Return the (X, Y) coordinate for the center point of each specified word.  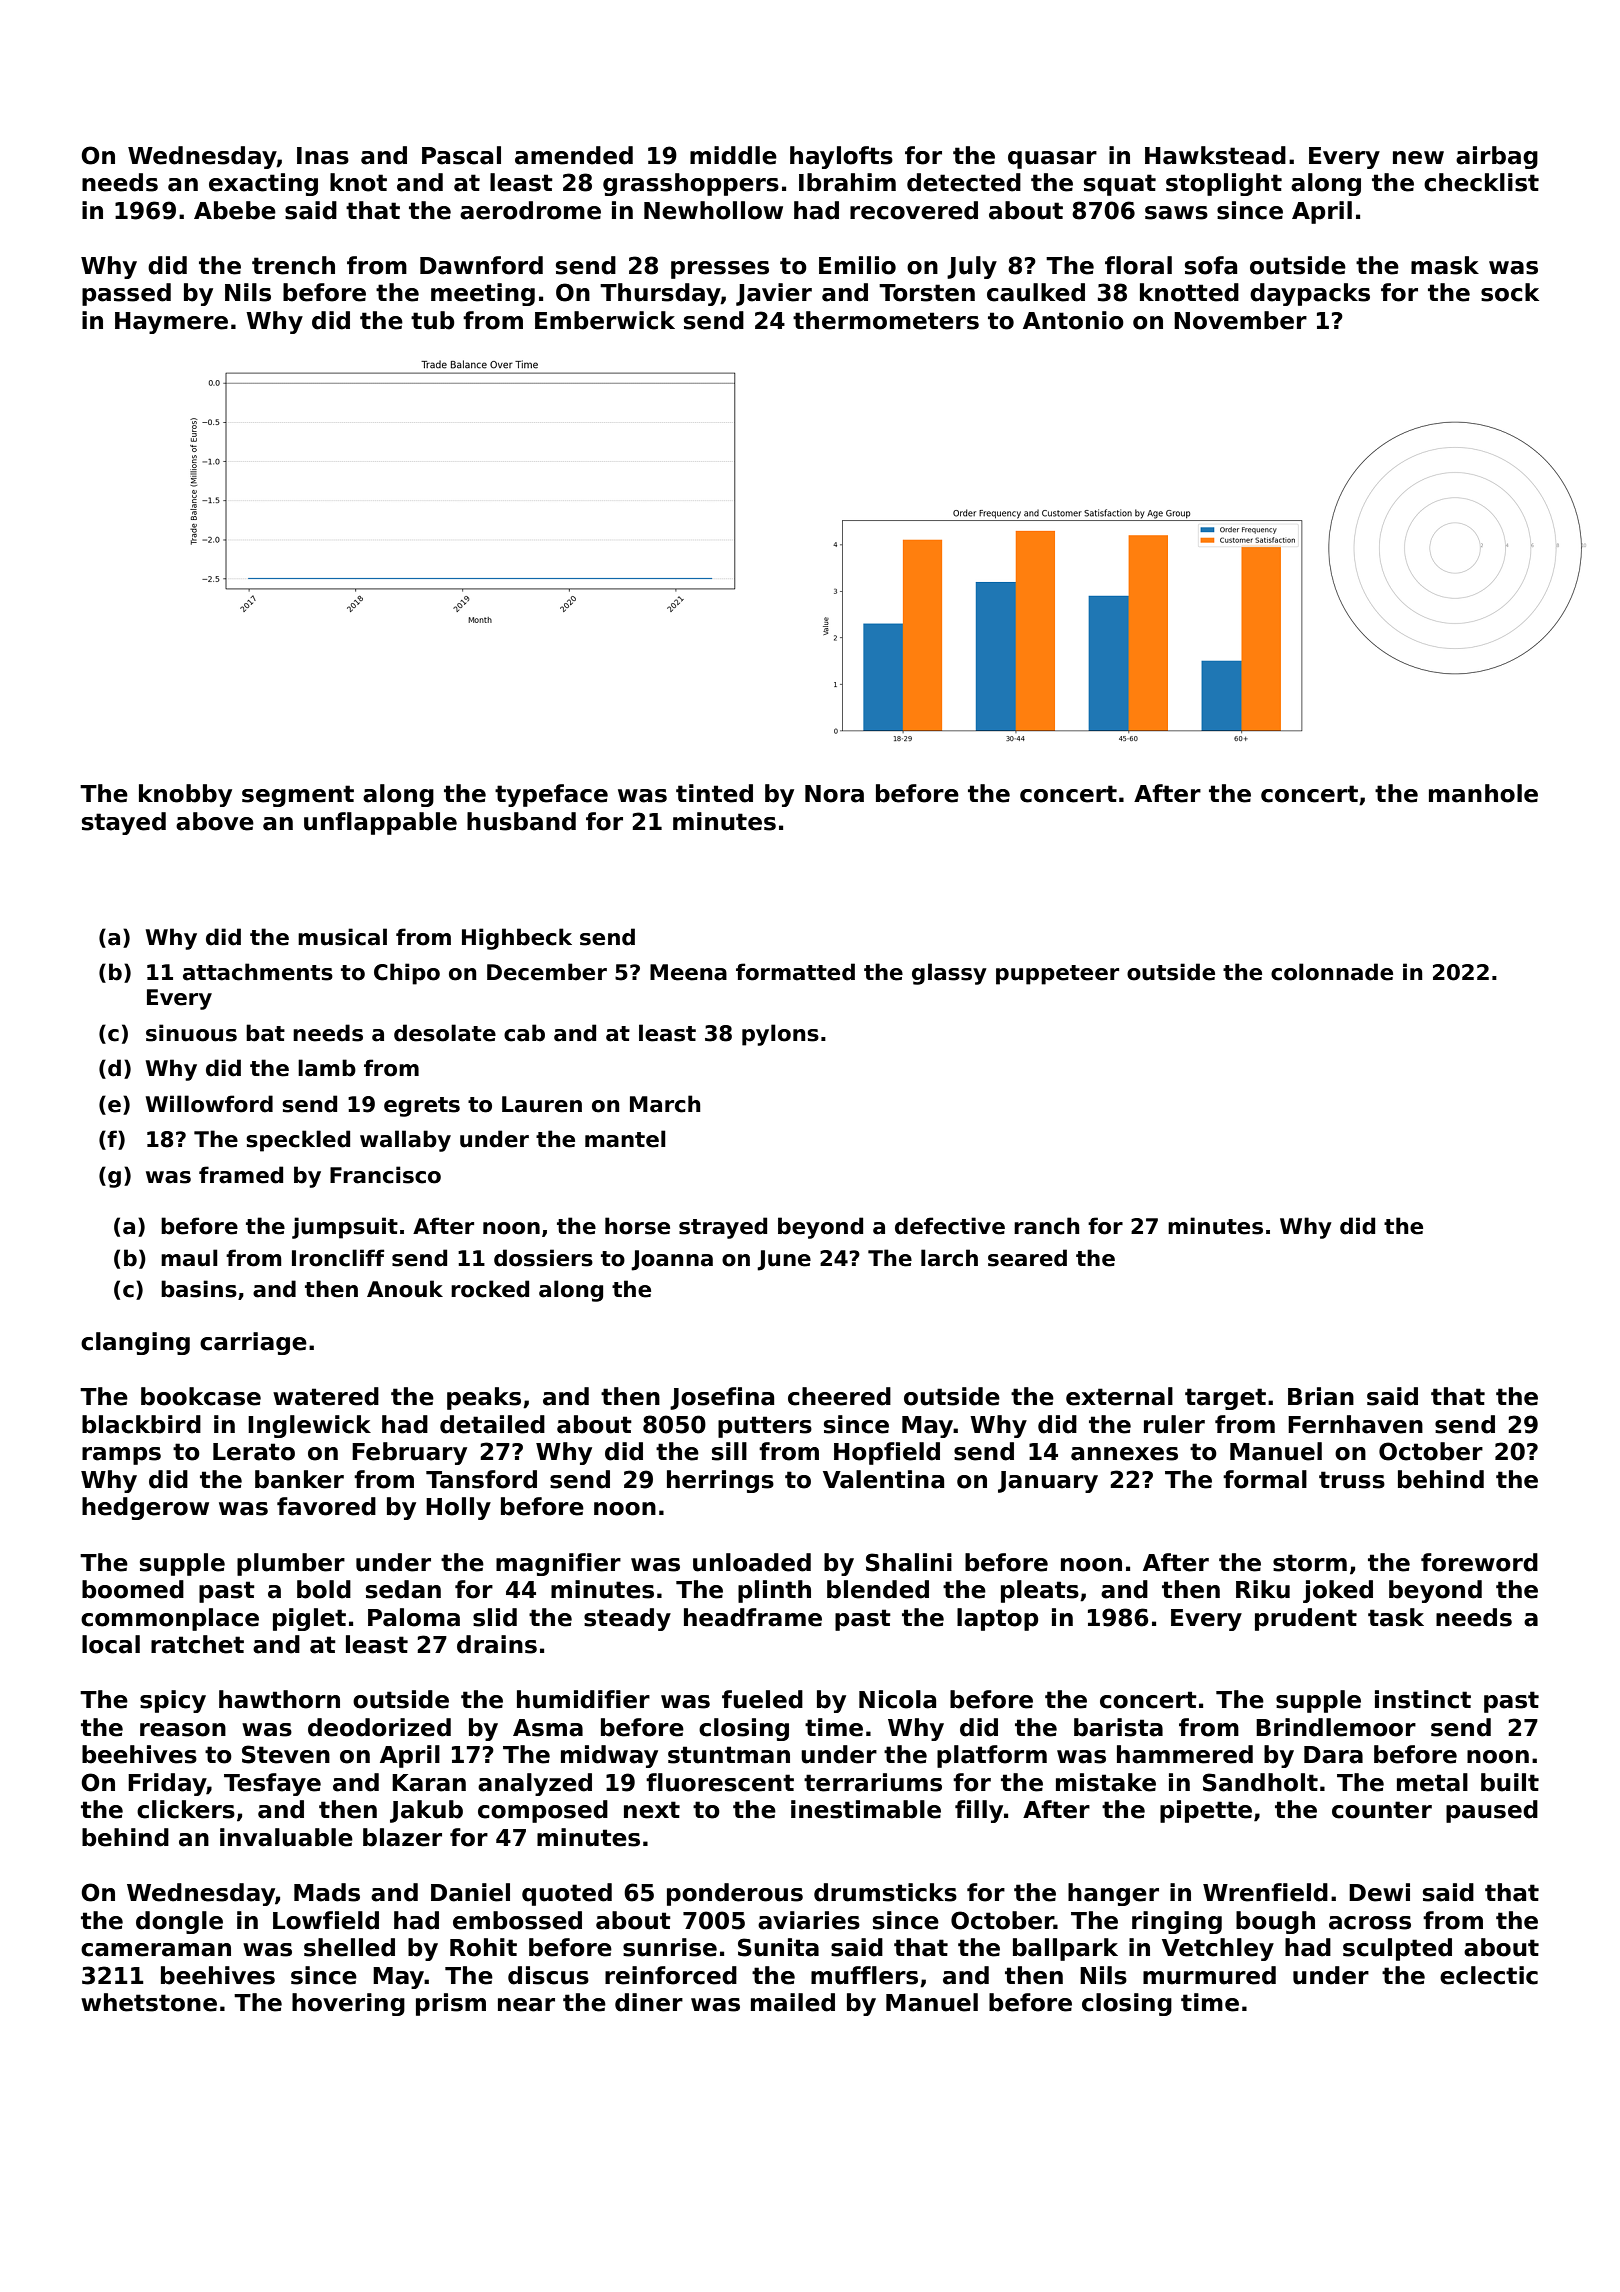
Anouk (405, 1289)
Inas (323, 156)
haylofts (841, 157)
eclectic (1489, 1975)
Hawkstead (1215, 155)
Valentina (883, 1479)
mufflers (864, 1975)
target (1225, 1399)
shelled (349, 1947)
